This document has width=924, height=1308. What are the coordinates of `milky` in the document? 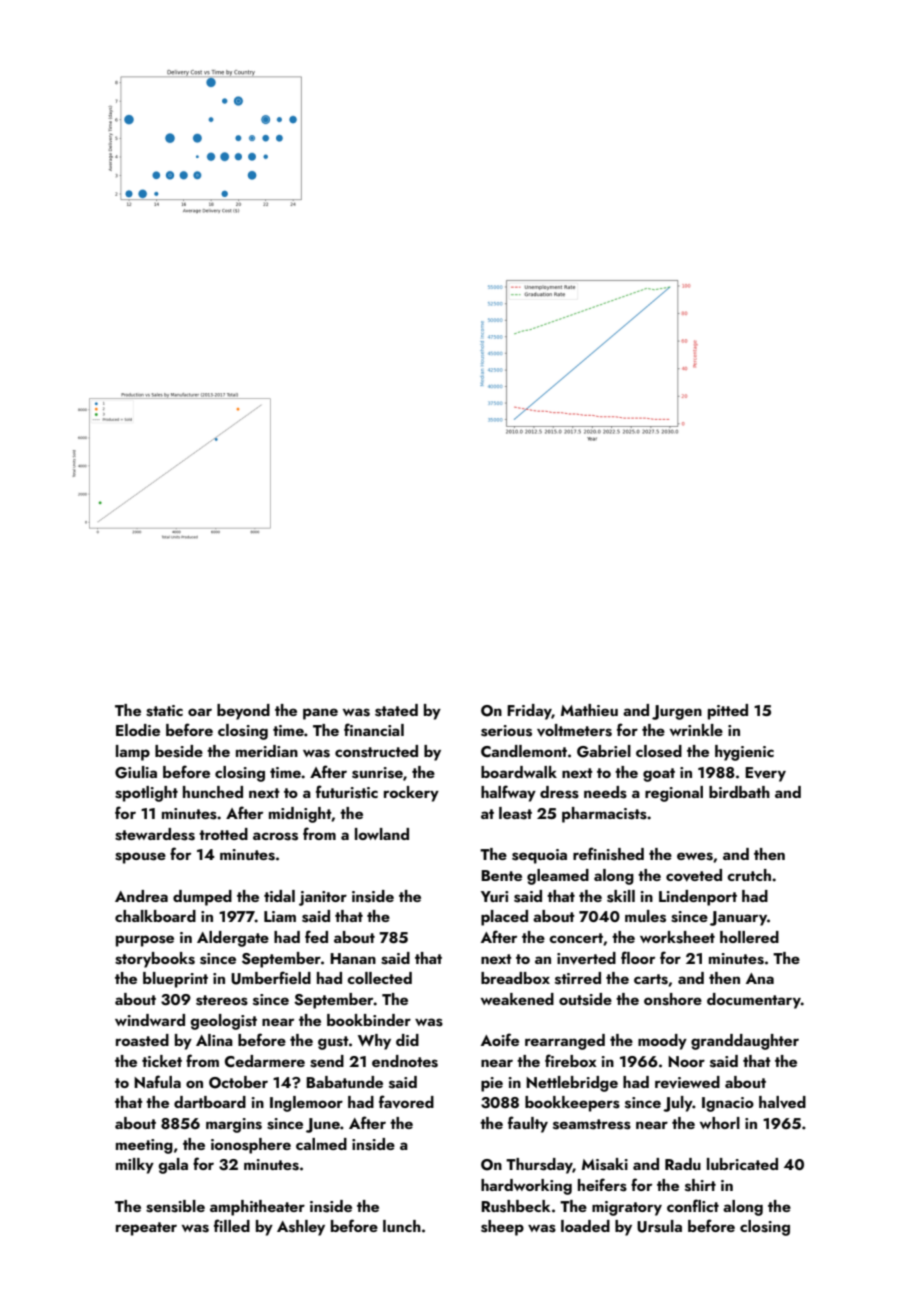 It's located at (135, 1166).
